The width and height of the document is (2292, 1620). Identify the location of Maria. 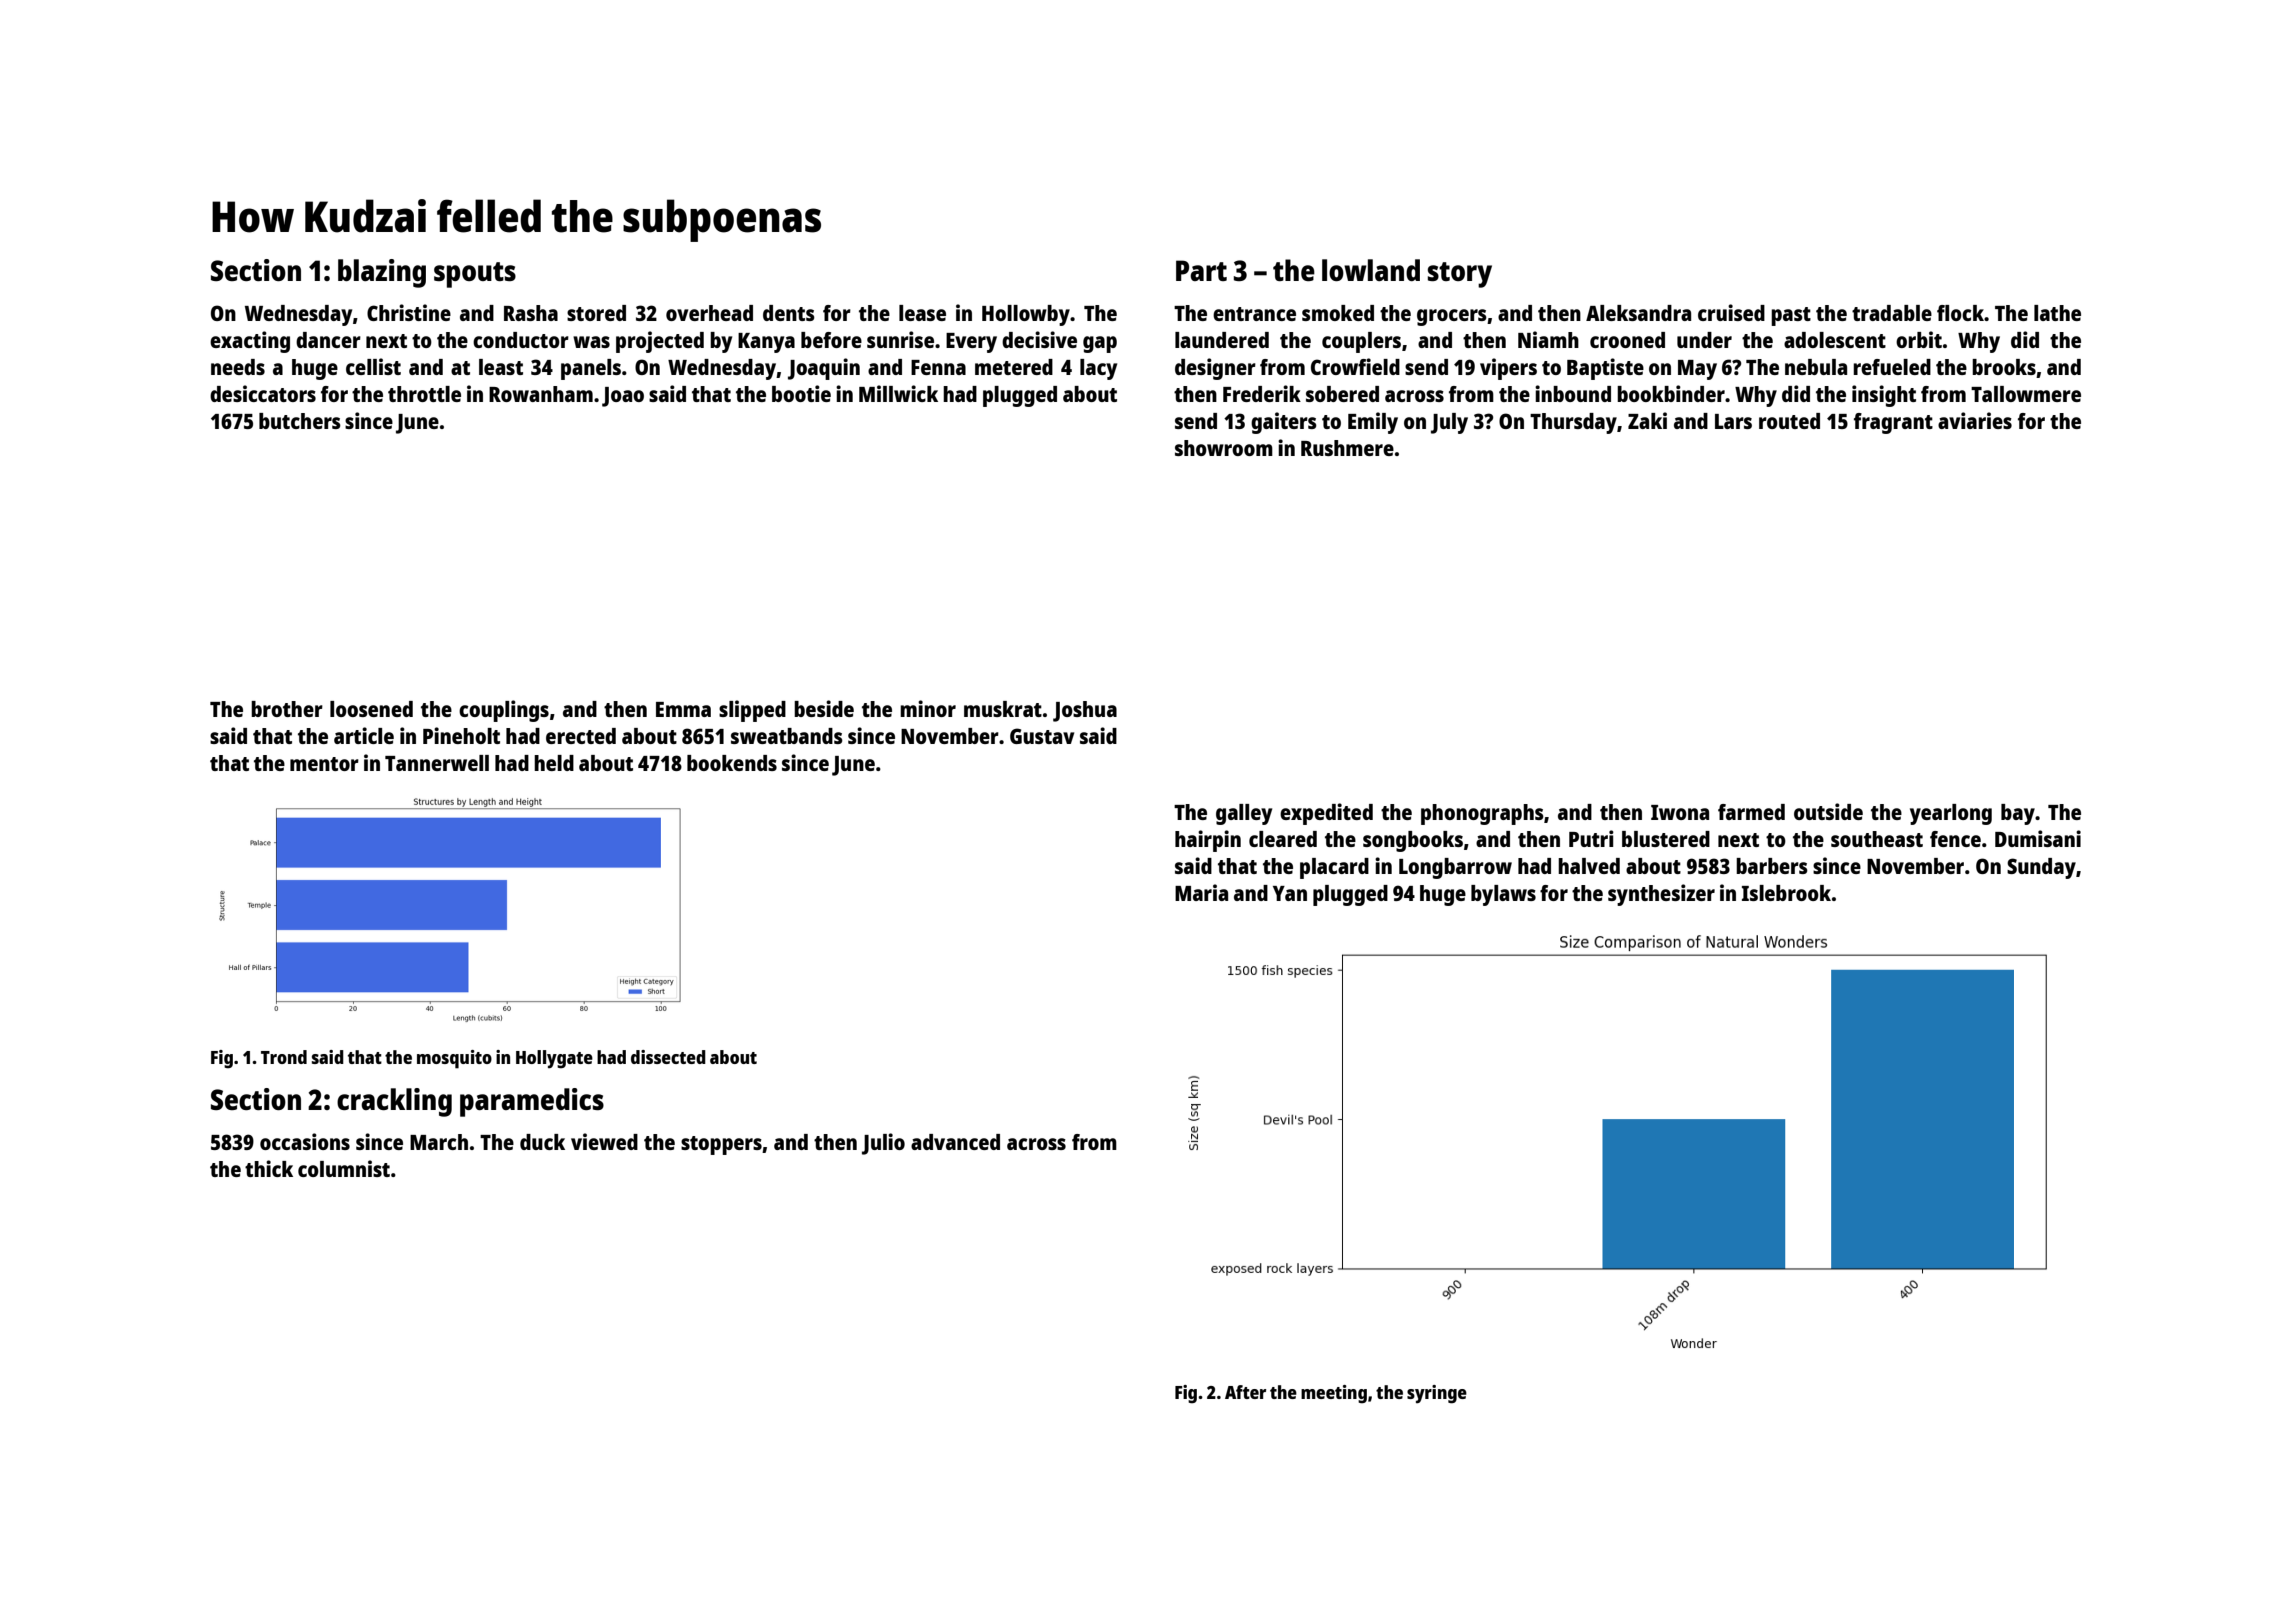
(1201, 892).
